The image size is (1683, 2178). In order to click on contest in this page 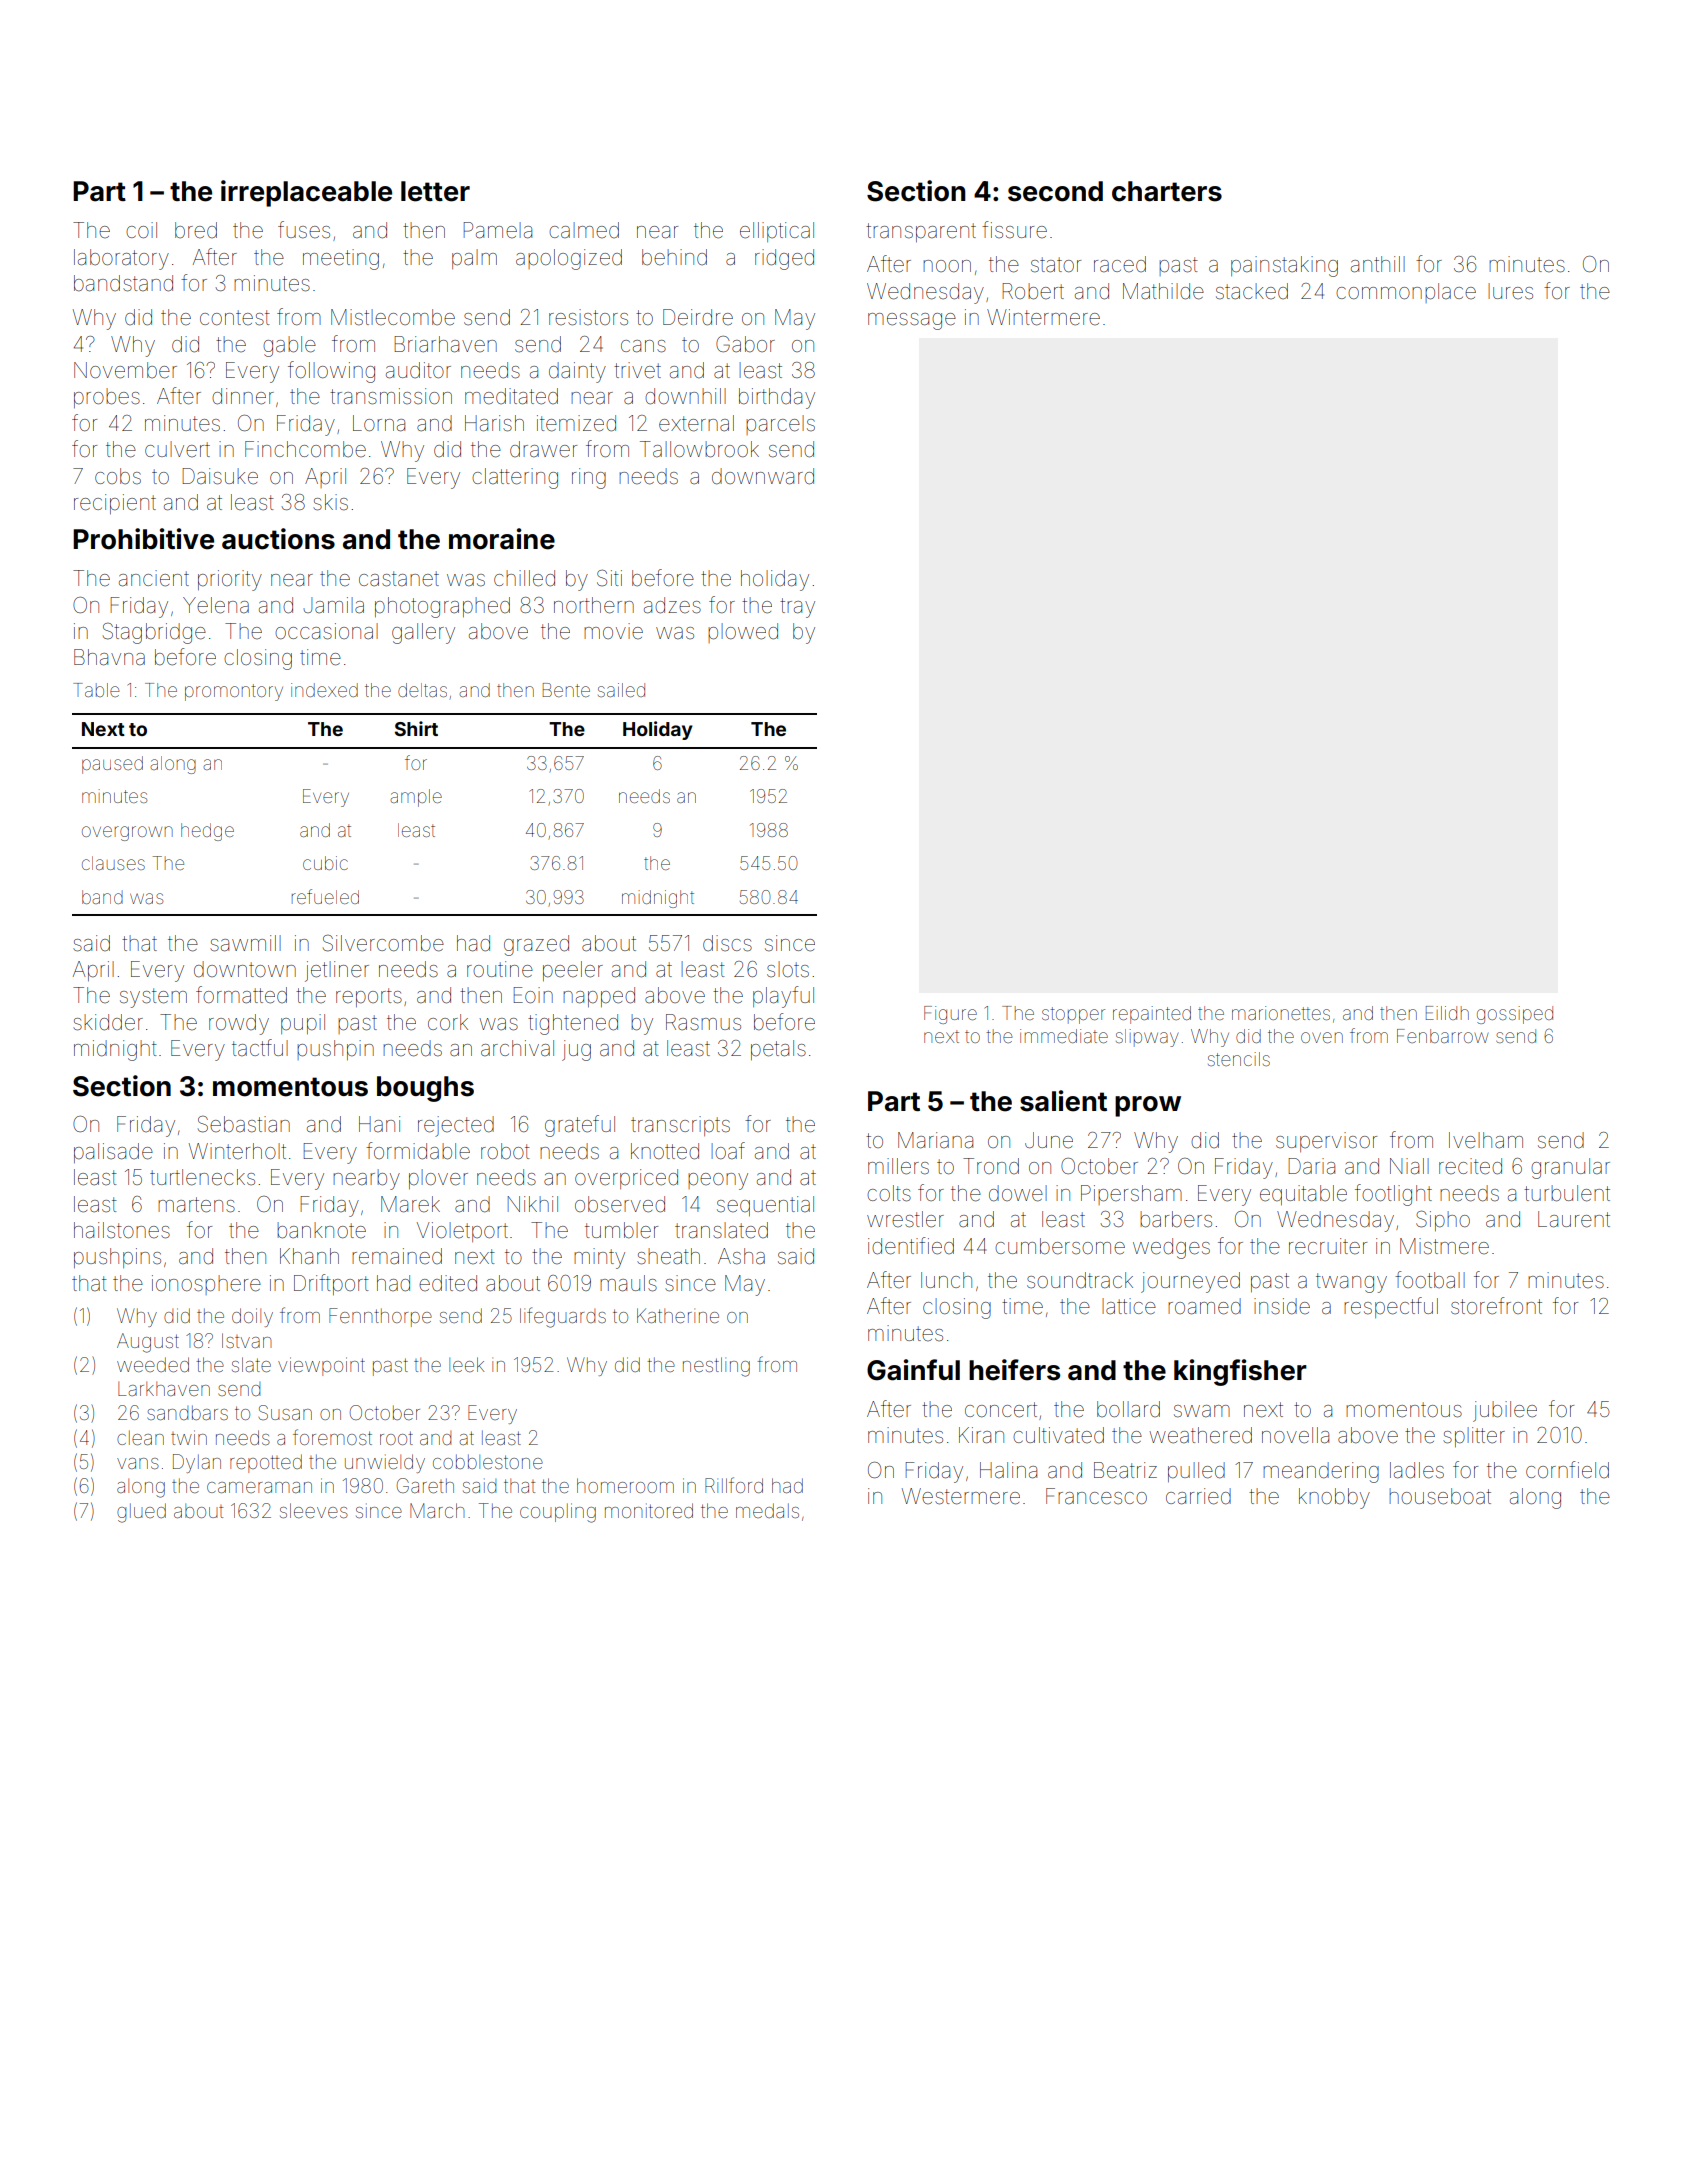, I will do `click(235, 318)`.
